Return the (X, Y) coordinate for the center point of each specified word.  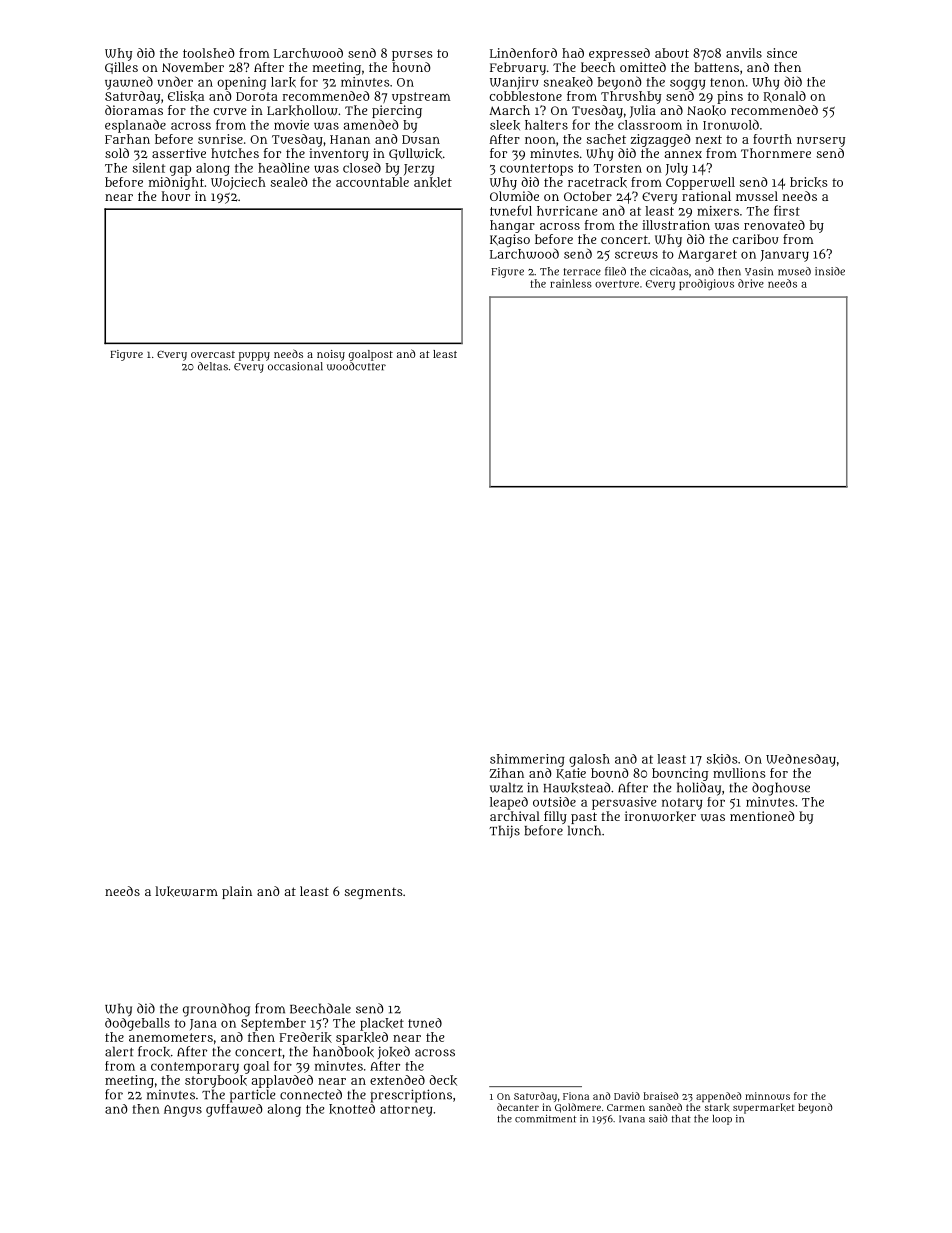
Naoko (706, 110)
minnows (767, 1096)
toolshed (209, 53)
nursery (821, 142)
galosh (589, 760)
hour (176, 196)
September (273, 1024)
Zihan (507, 773)
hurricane (567, 211)
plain (237, 892)
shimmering (527, 760)
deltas (213, 366)
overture (617, 284)
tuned (425, 1023)
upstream (421, 98)
